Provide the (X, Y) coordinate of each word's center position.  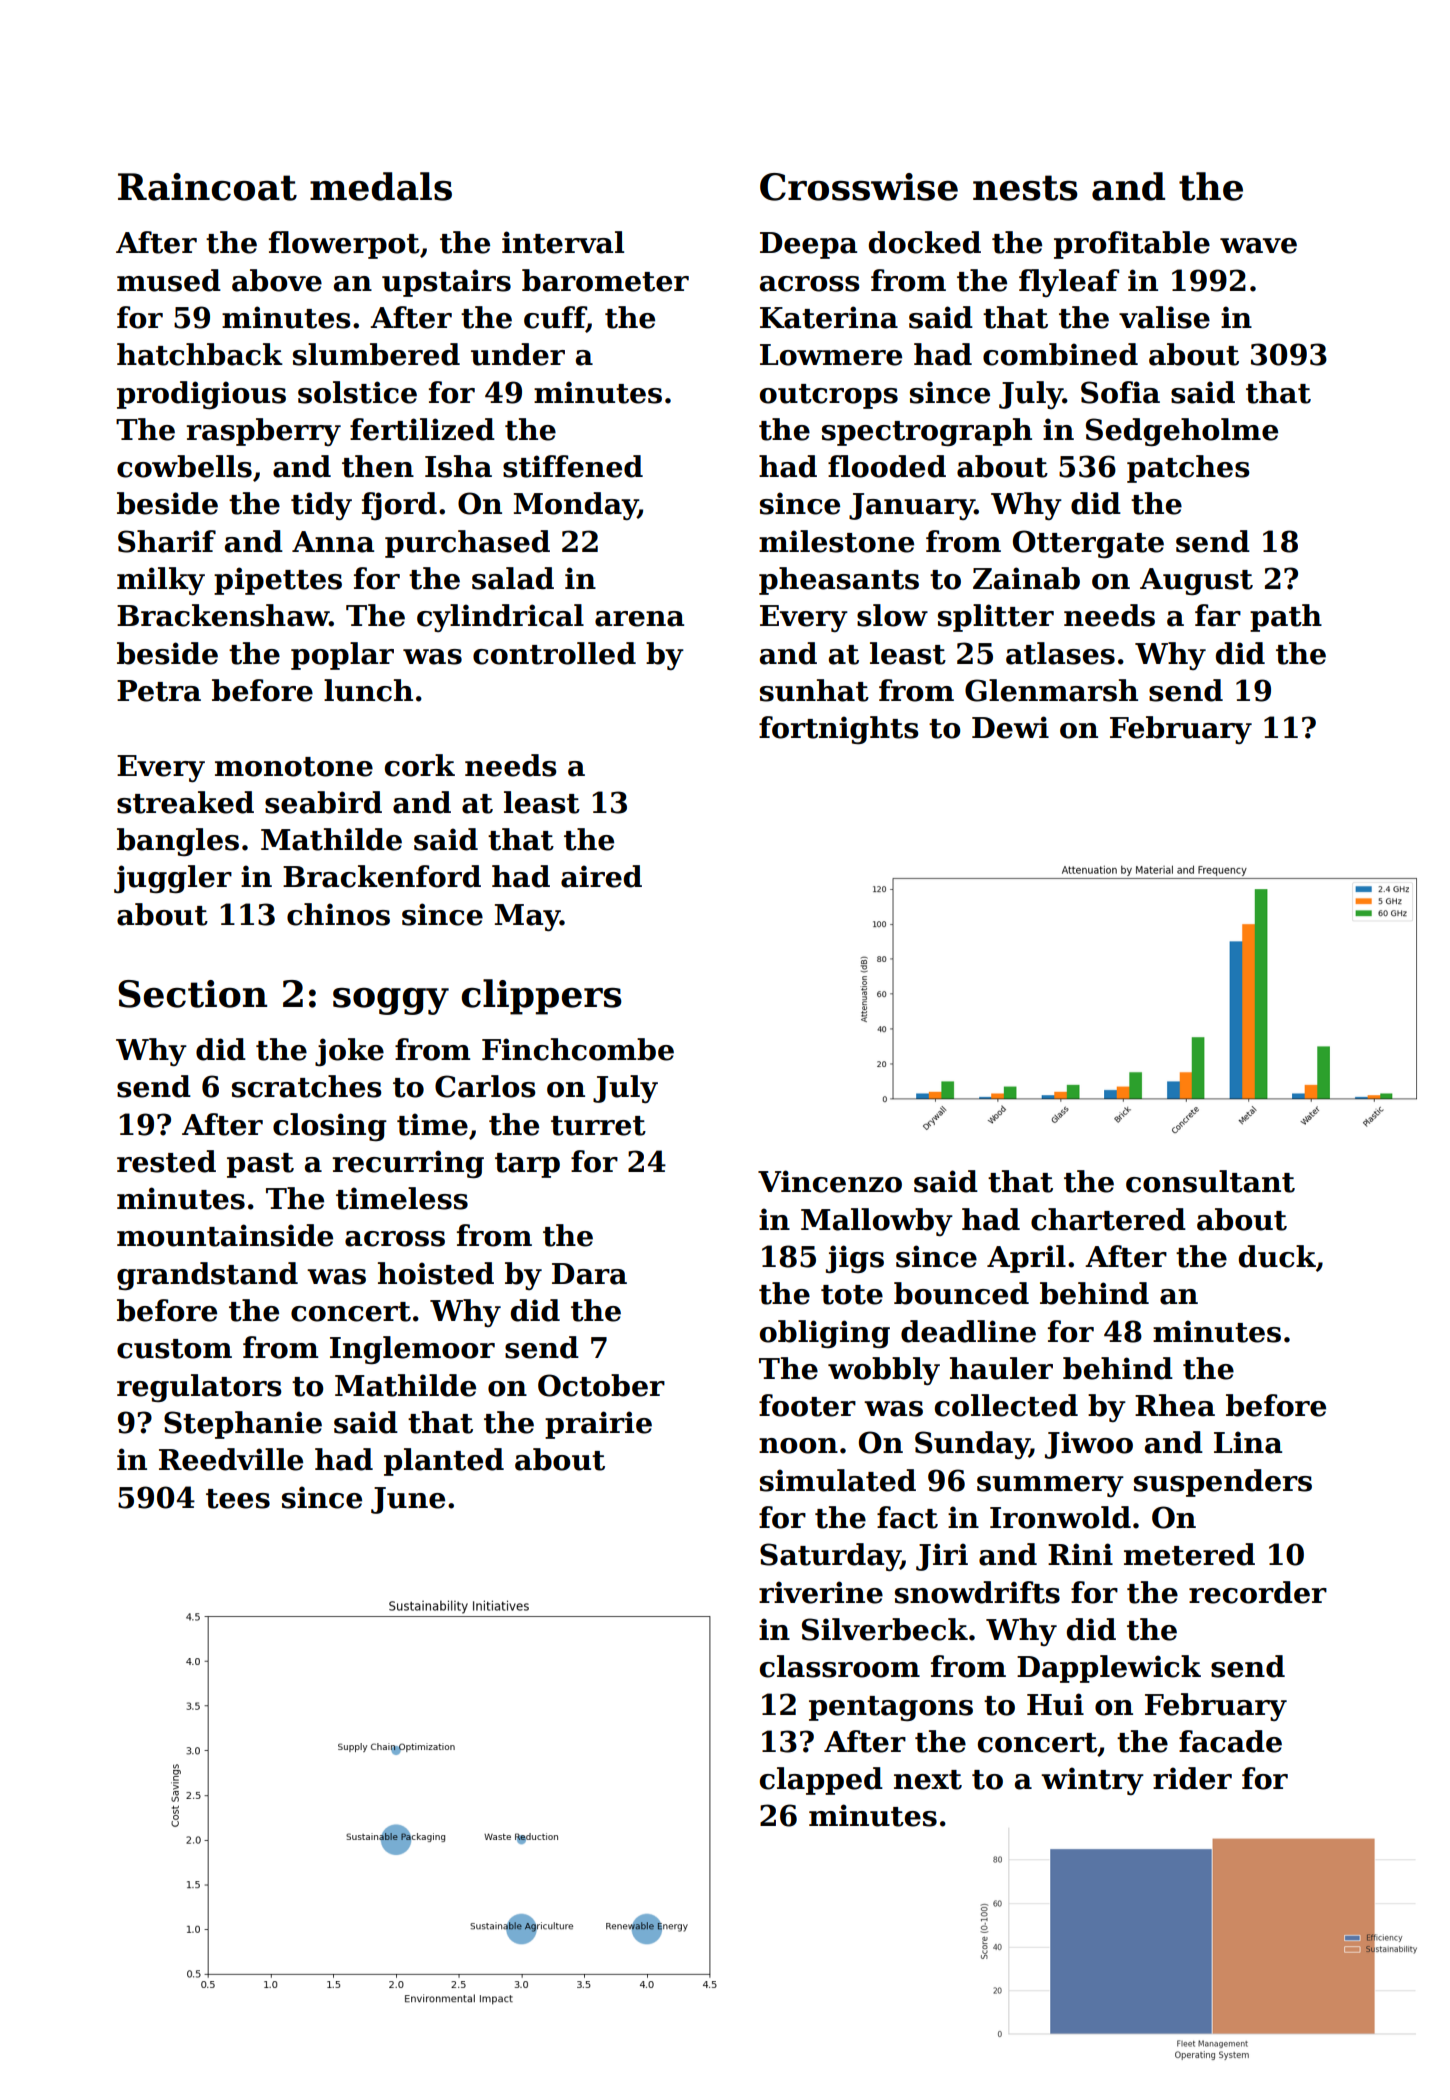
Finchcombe (578, 1049)
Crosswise (859, 187)
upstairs (446, 283)
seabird (323, 802)
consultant (1210, 1181)
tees (238, 1499)
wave (1258, 246)
